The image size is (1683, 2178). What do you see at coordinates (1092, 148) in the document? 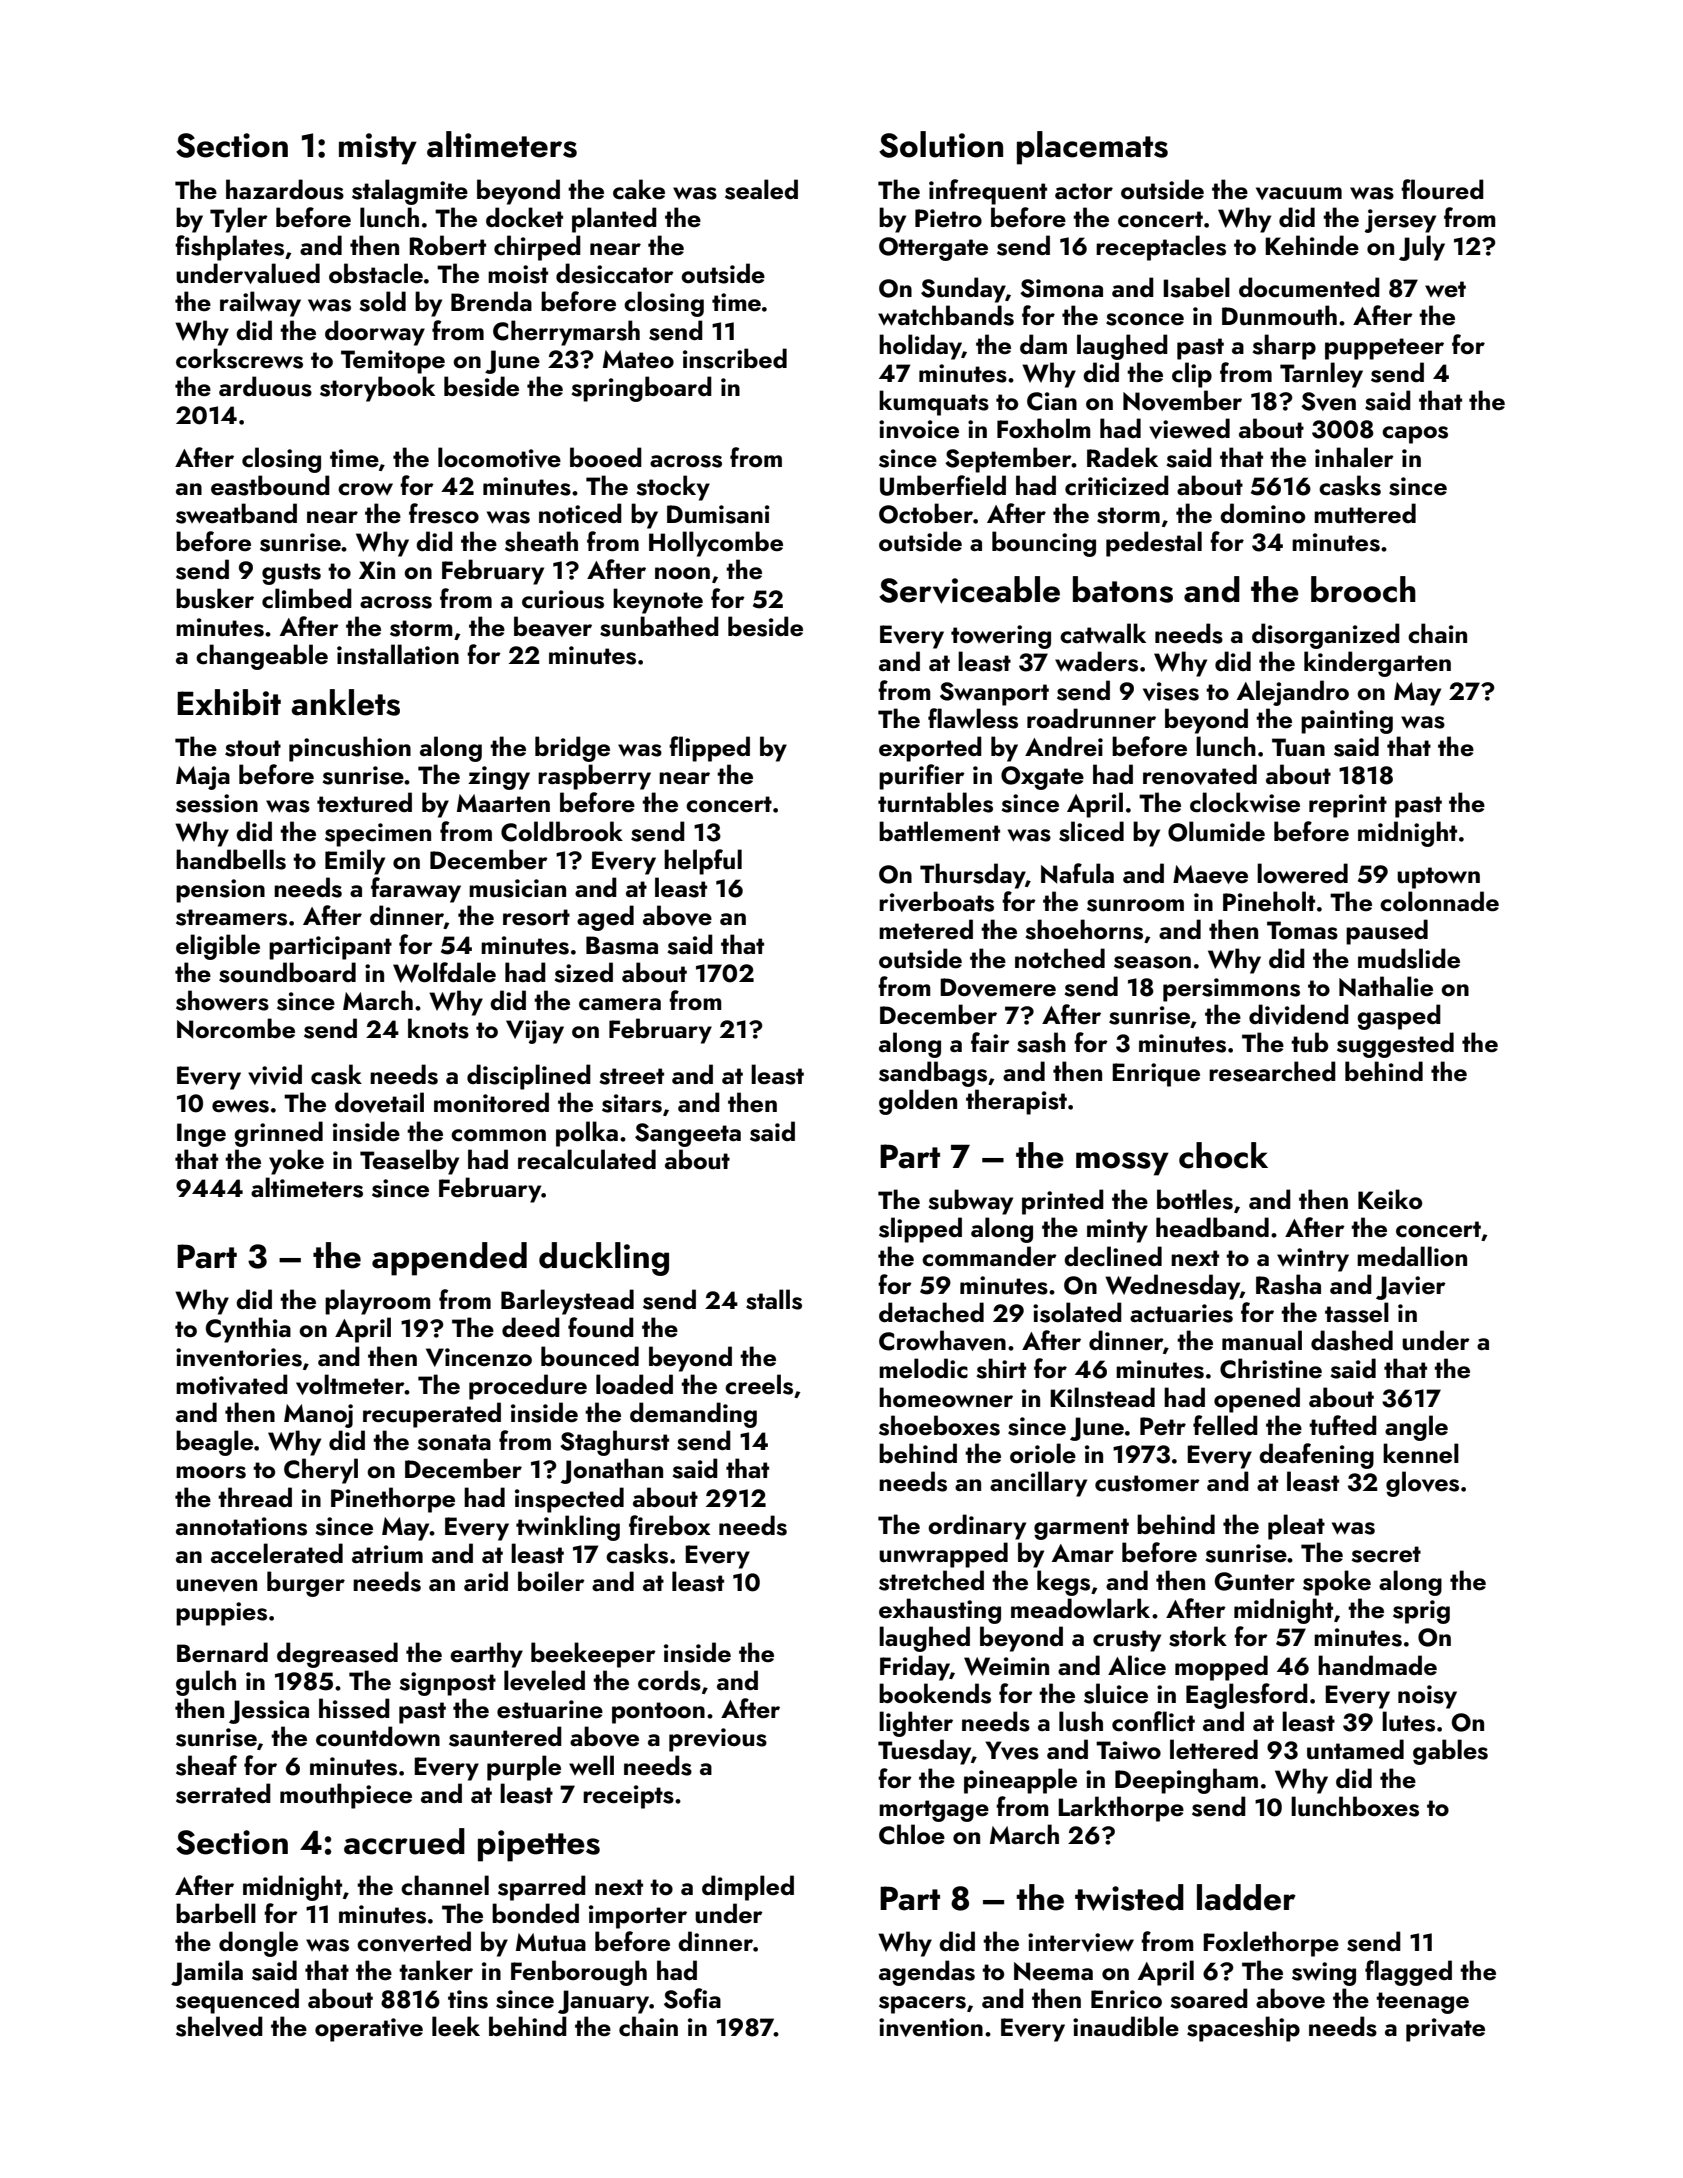
I see `placemats` at bounding box center [1092, 148].
